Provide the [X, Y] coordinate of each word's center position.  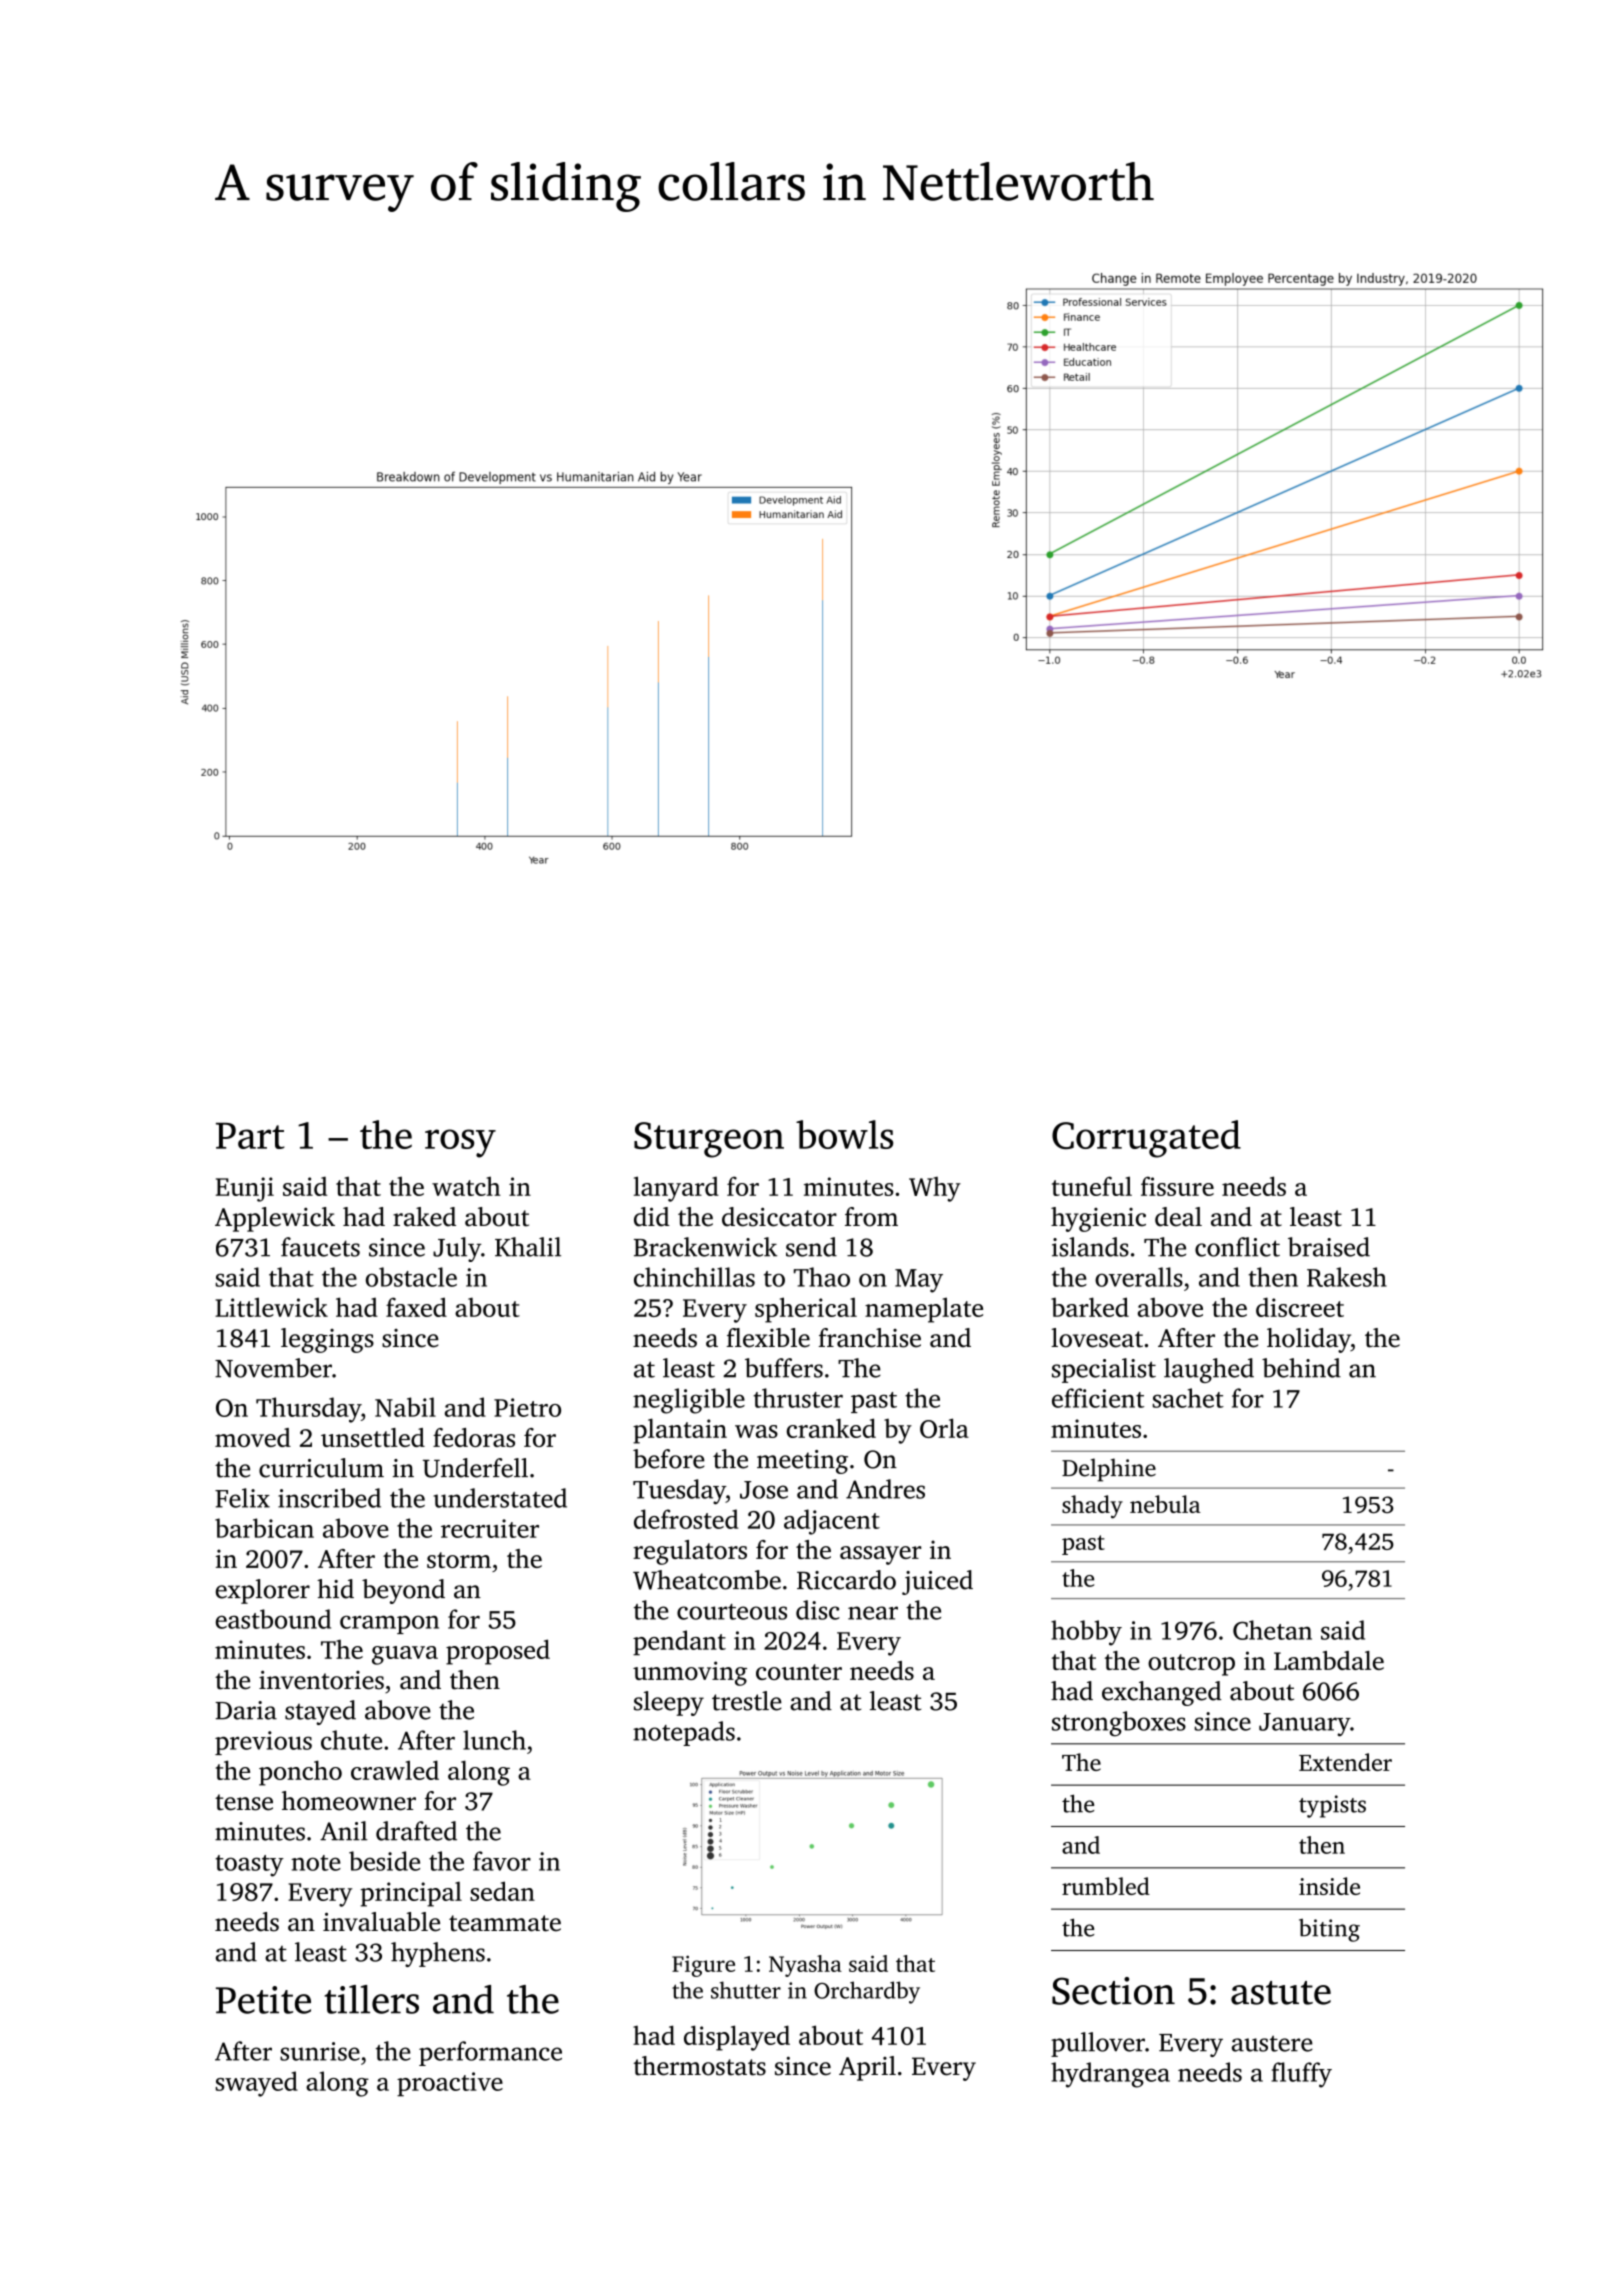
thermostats [699, 2066]
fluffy [1301, 2075]
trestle [747, 1701]
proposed [498, 1652]
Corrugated [1146, 1139]
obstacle [411, 1277]
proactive [450, 2084]
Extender [1345, 1762]
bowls [844, 1134]
